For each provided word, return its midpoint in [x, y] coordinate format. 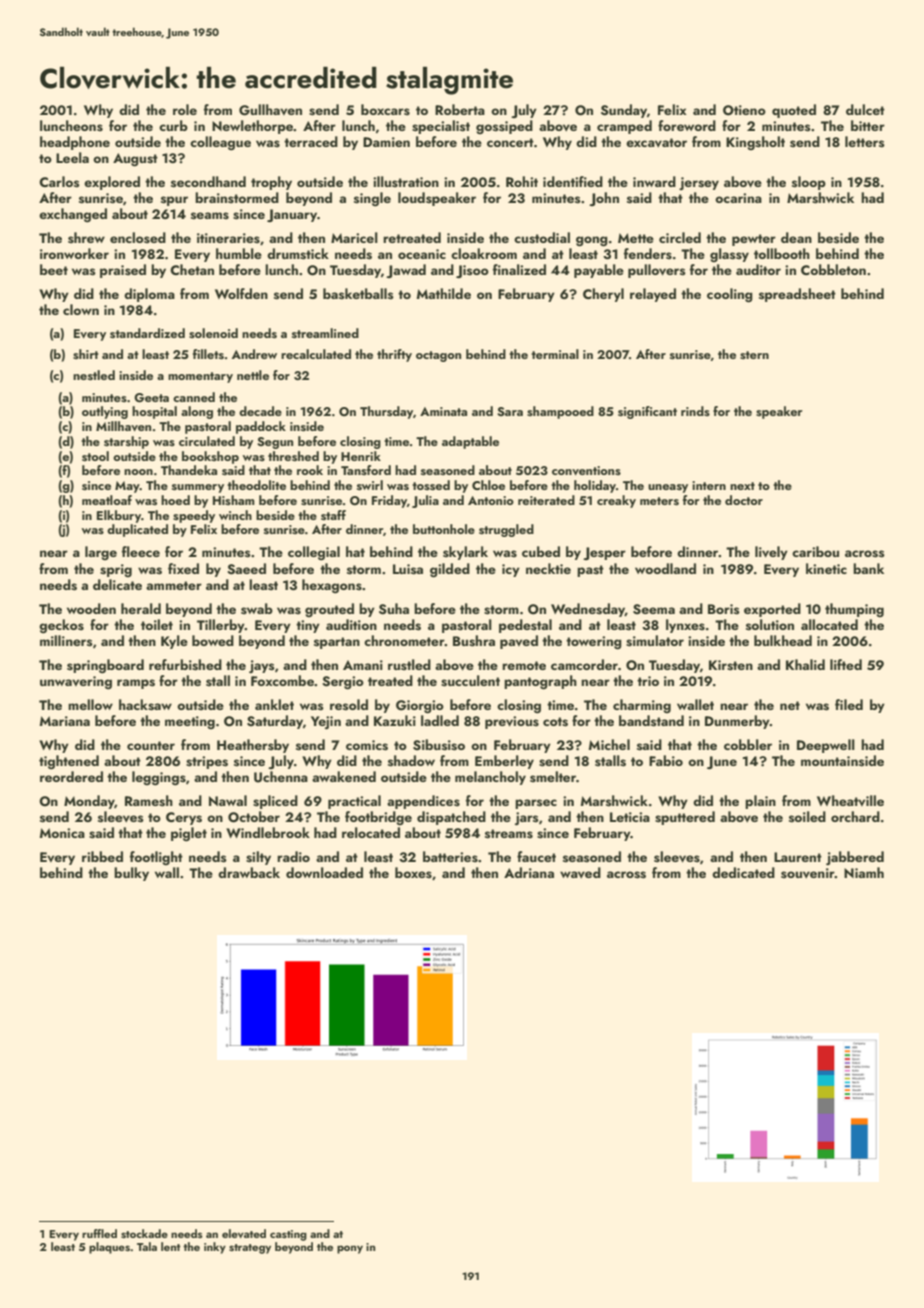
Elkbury [119, 516]
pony [350, 1249]
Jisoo [472, 271]
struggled [506, 530]
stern [754, 355]
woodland [665, 568]
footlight [156, 858]
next [742, 486]
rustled [409, 665]
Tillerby [221, 626]
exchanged [73, 215]
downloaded [324, 872]
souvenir [808, 873]
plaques [109, 1248]
